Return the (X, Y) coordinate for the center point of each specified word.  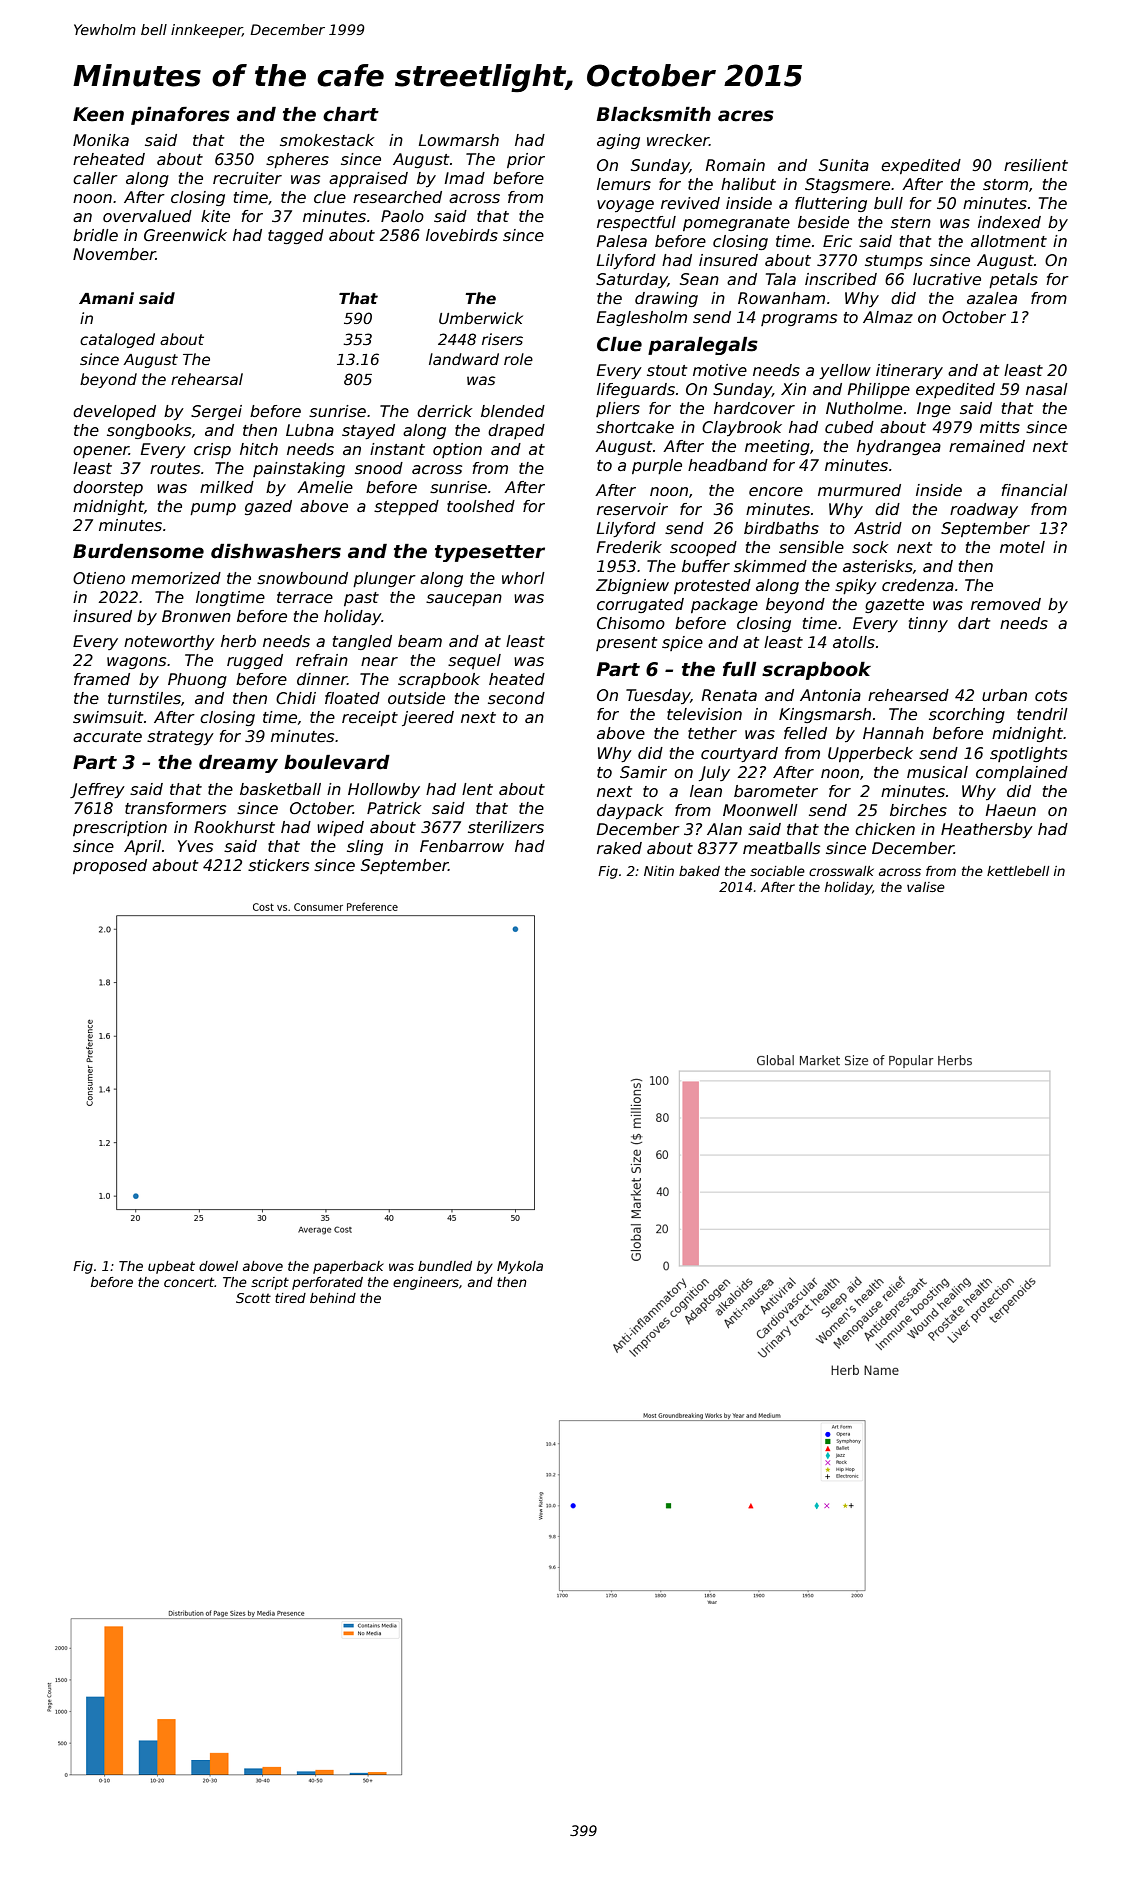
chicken (885, 829)
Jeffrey (97, 790)
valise (926, 887)
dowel (218, 1266)
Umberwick (481, 318)
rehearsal (207, 379)
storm (1005, 185)
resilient (1036, 165)
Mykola (520, 1267)
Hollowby (384, 790)
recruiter (247, 178)
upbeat (171, 1267)
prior (526, 160)
